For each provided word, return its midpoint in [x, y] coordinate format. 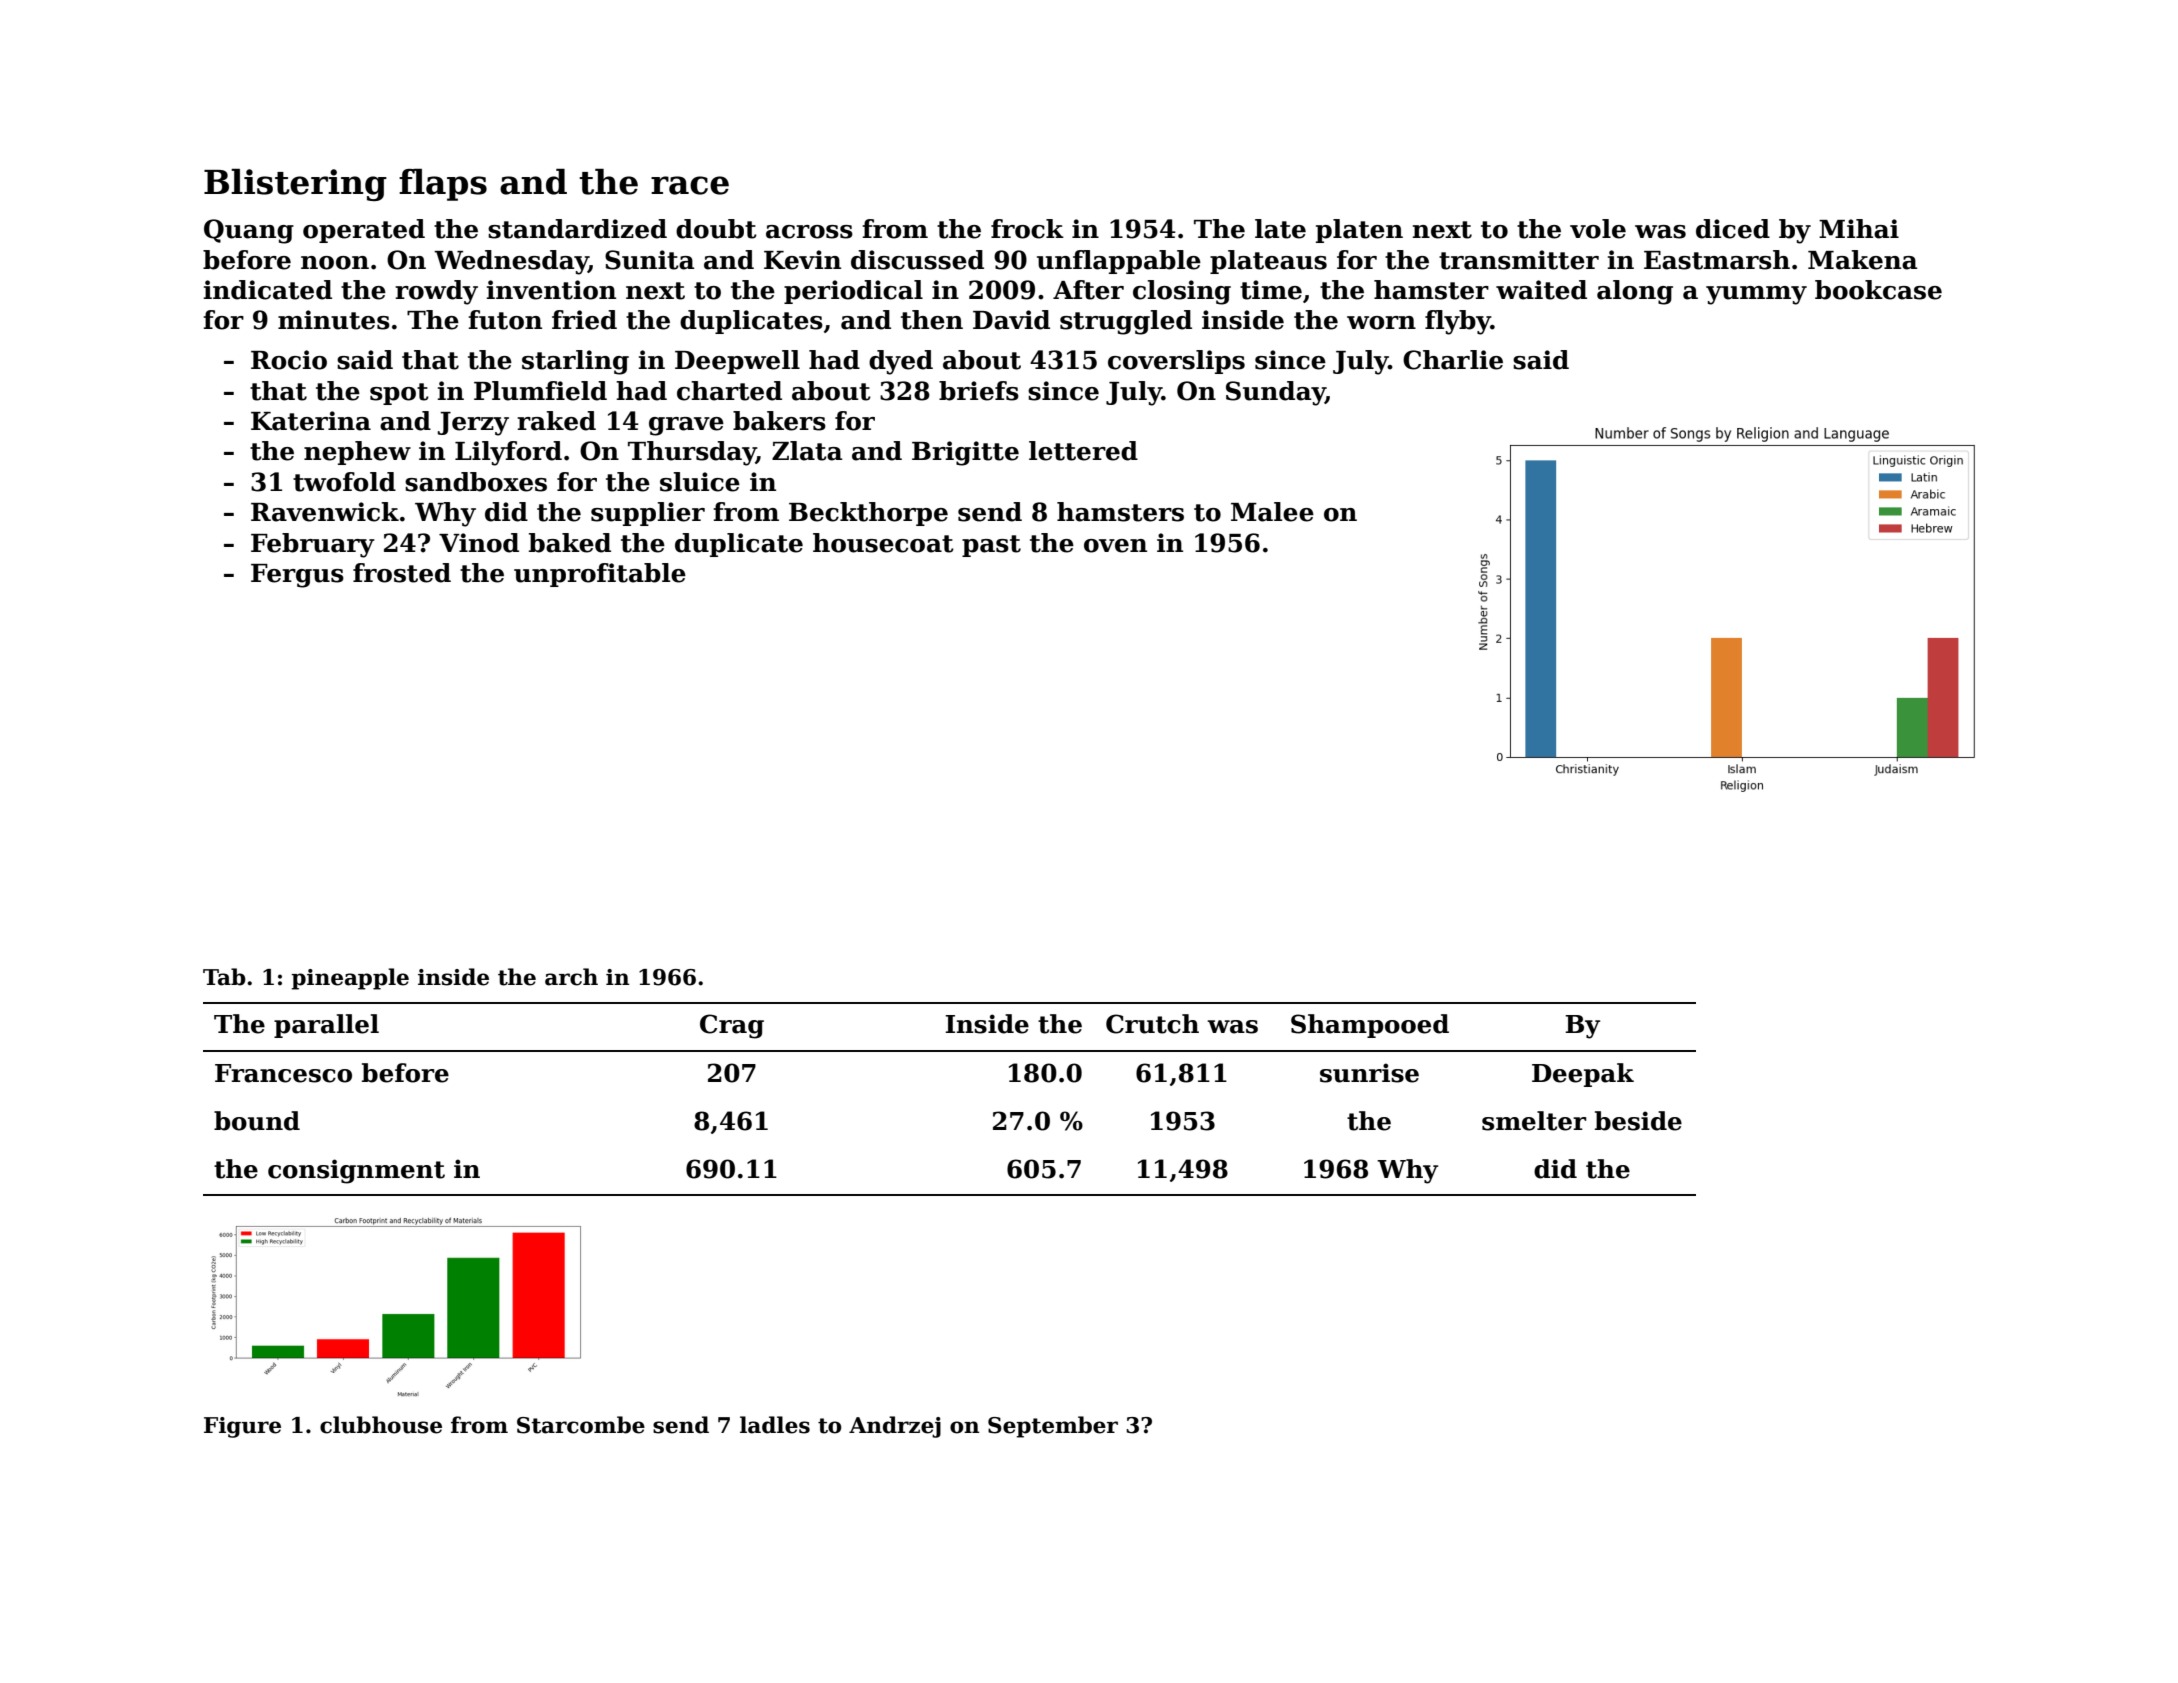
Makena [1862, 260]
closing [1182, 292]
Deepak [1583, 1075]
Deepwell [737, 362]
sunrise [1369, 1073]
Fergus [297, 576]
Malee [1272, 512]
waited [1541, 290]
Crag [732, 1026]
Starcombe [581, 1425]
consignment [356, 1171]
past [991, 546]
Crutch [1152, 1024]
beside [1638, 1121]
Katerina [311, 421]
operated [364, 231]
